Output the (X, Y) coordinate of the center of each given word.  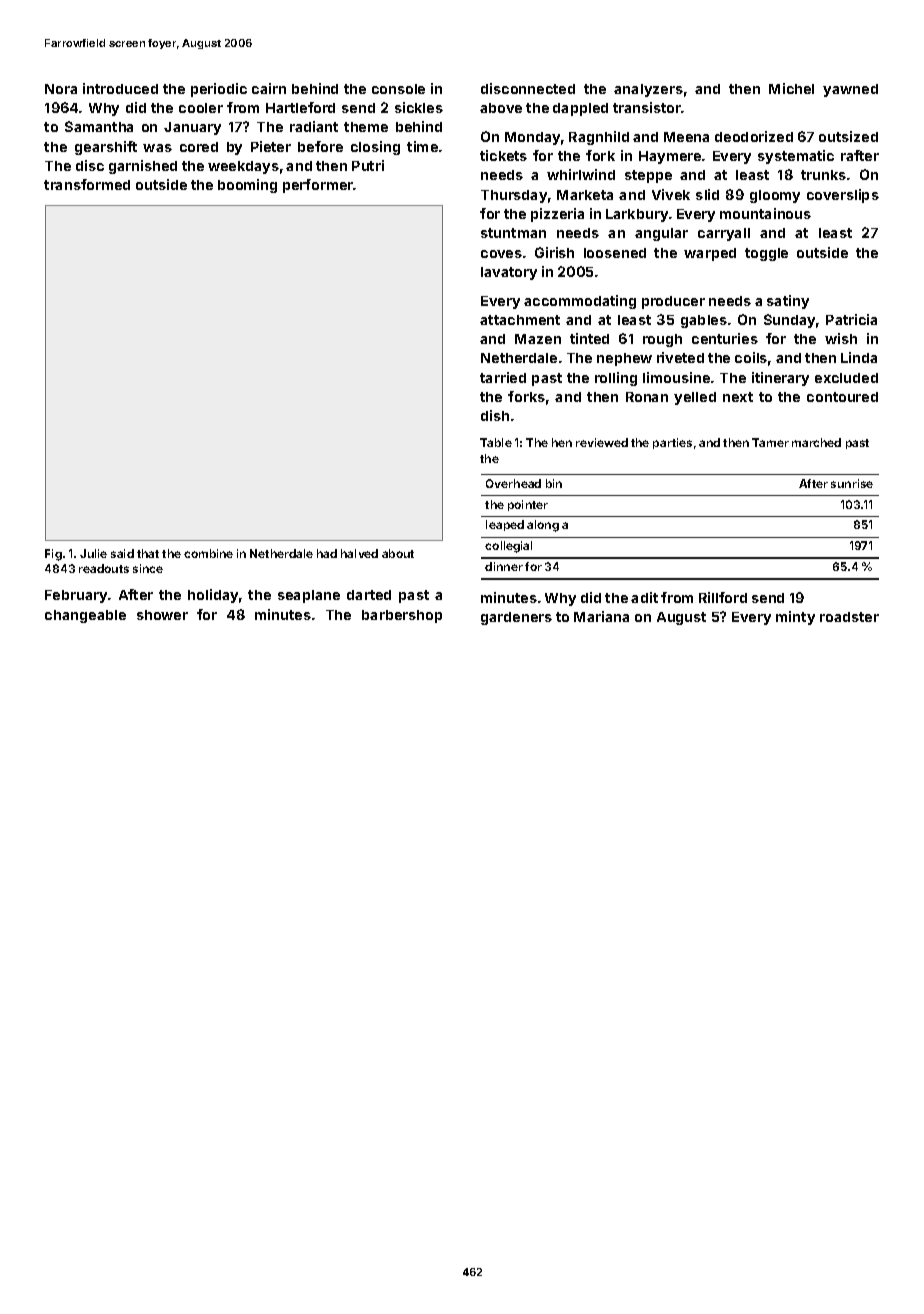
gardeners (516, 618)
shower (162, 615)
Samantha (99, 126)
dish (495, 415)
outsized (848, 136)
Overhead (513, 483)
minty (795, 618)
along (543, 526)
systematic (796, 157)
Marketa (585, 195)
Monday (532, 138)
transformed (87, 184)
